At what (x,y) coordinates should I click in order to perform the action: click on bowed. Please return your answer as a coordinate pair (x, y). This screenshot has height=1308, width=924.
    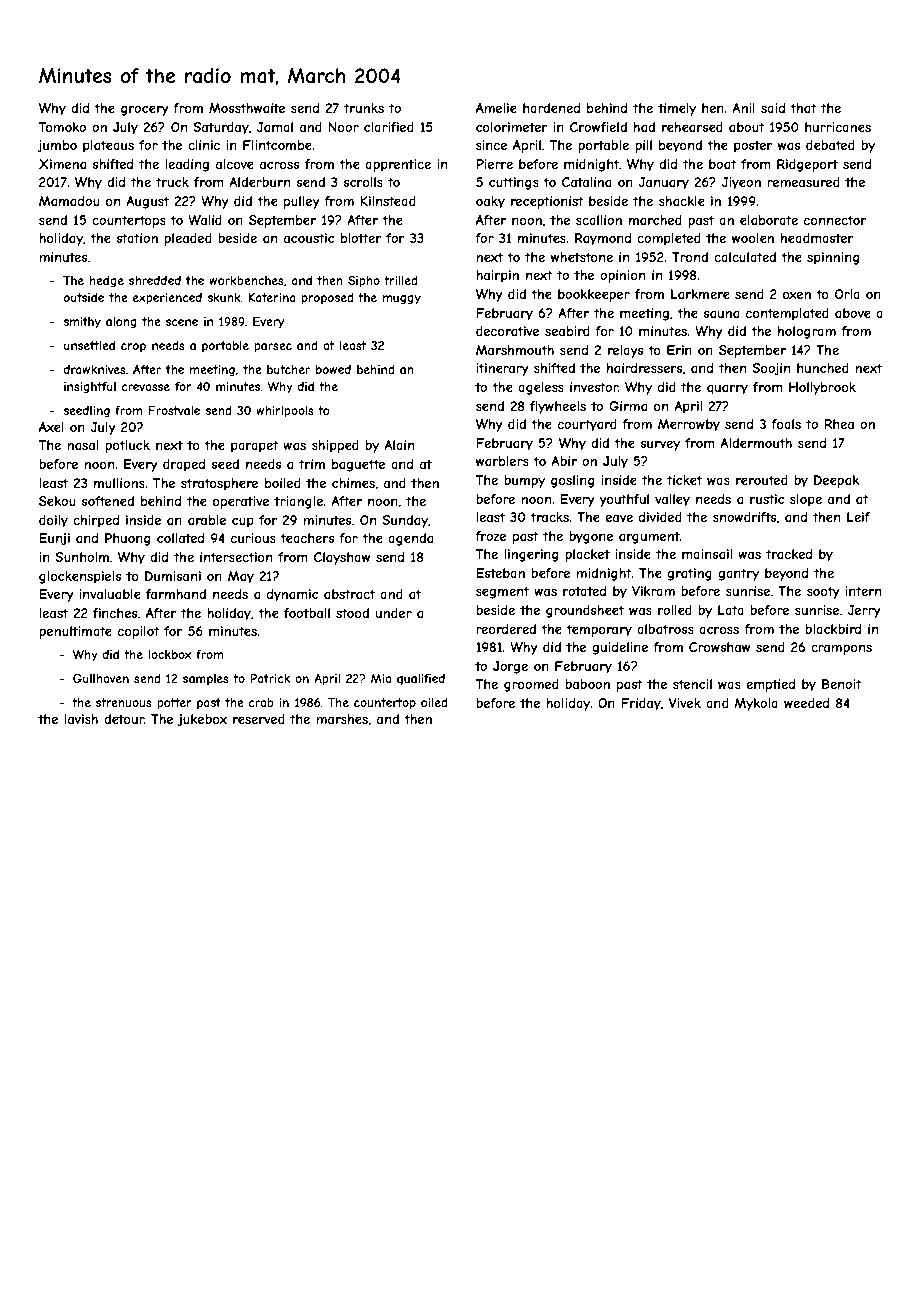
    Looking at the image, I should click on (333, 369).
